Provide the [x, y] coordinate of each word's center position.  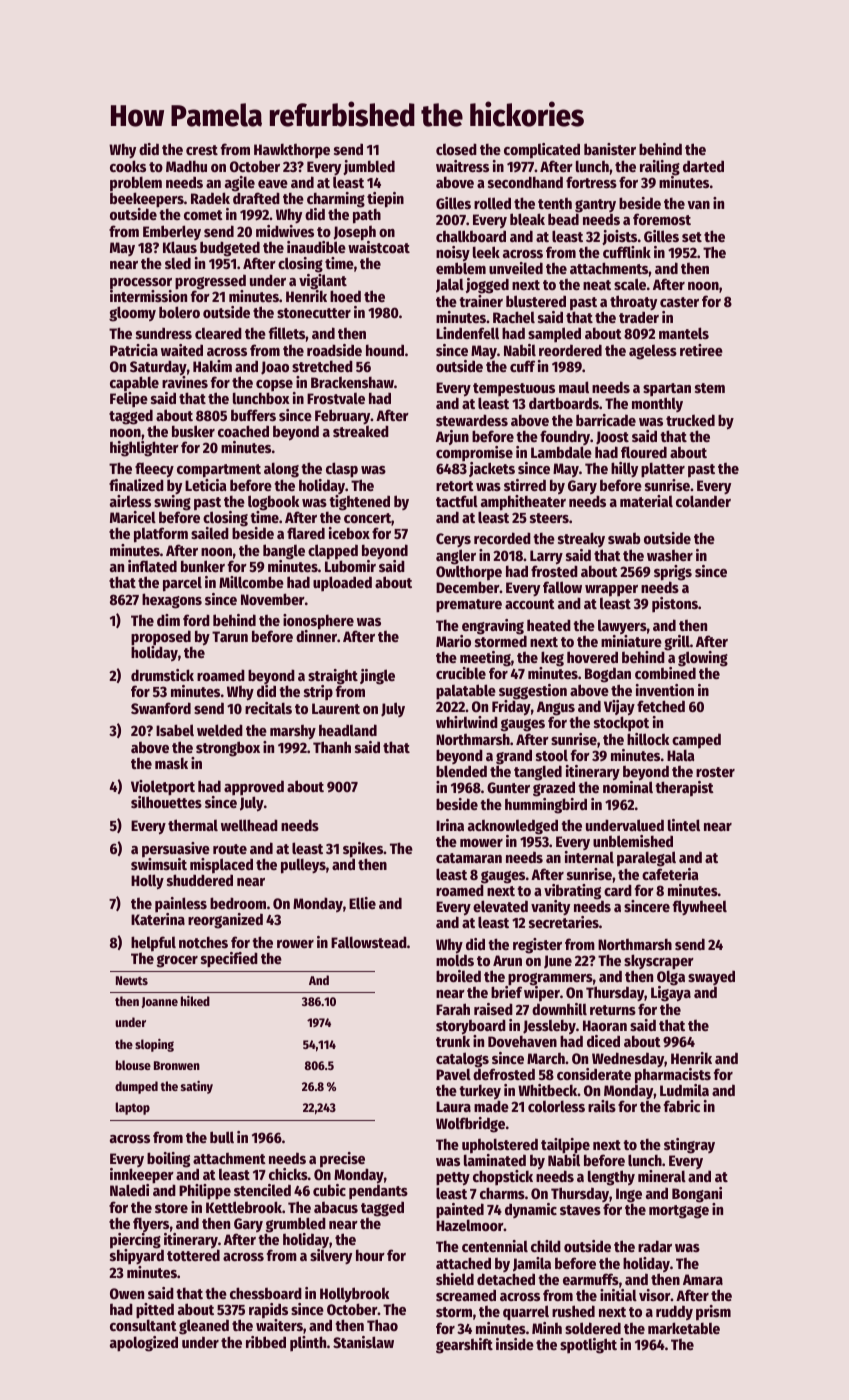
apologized [144, 1344]
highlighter [144, 449]
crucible [461, 673]
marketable [684, 1328]
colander [703, 501]
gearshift [464, 1346]
